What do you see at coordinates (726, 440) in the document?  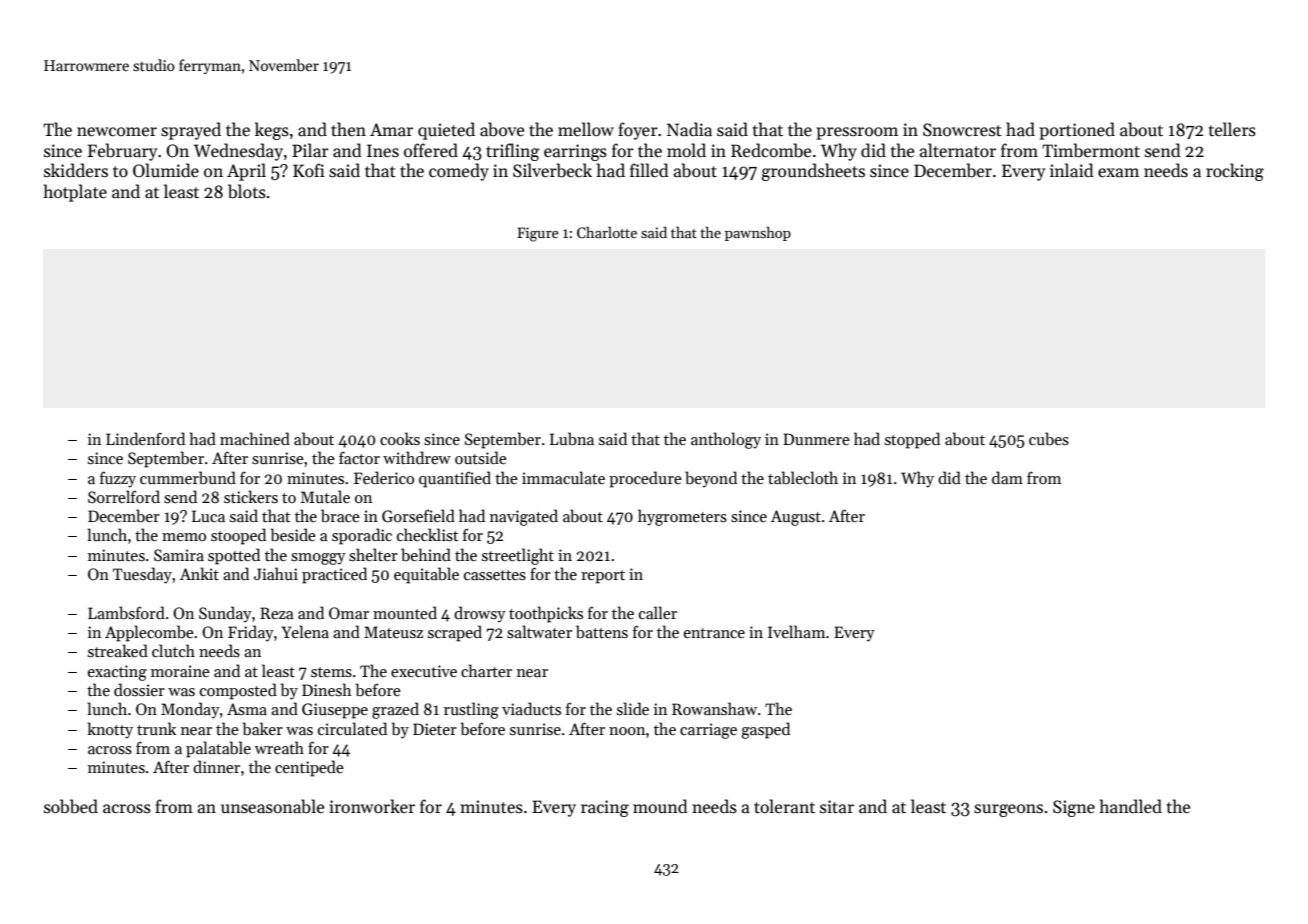 I see `anthology` at bounding box center [726, 440].
